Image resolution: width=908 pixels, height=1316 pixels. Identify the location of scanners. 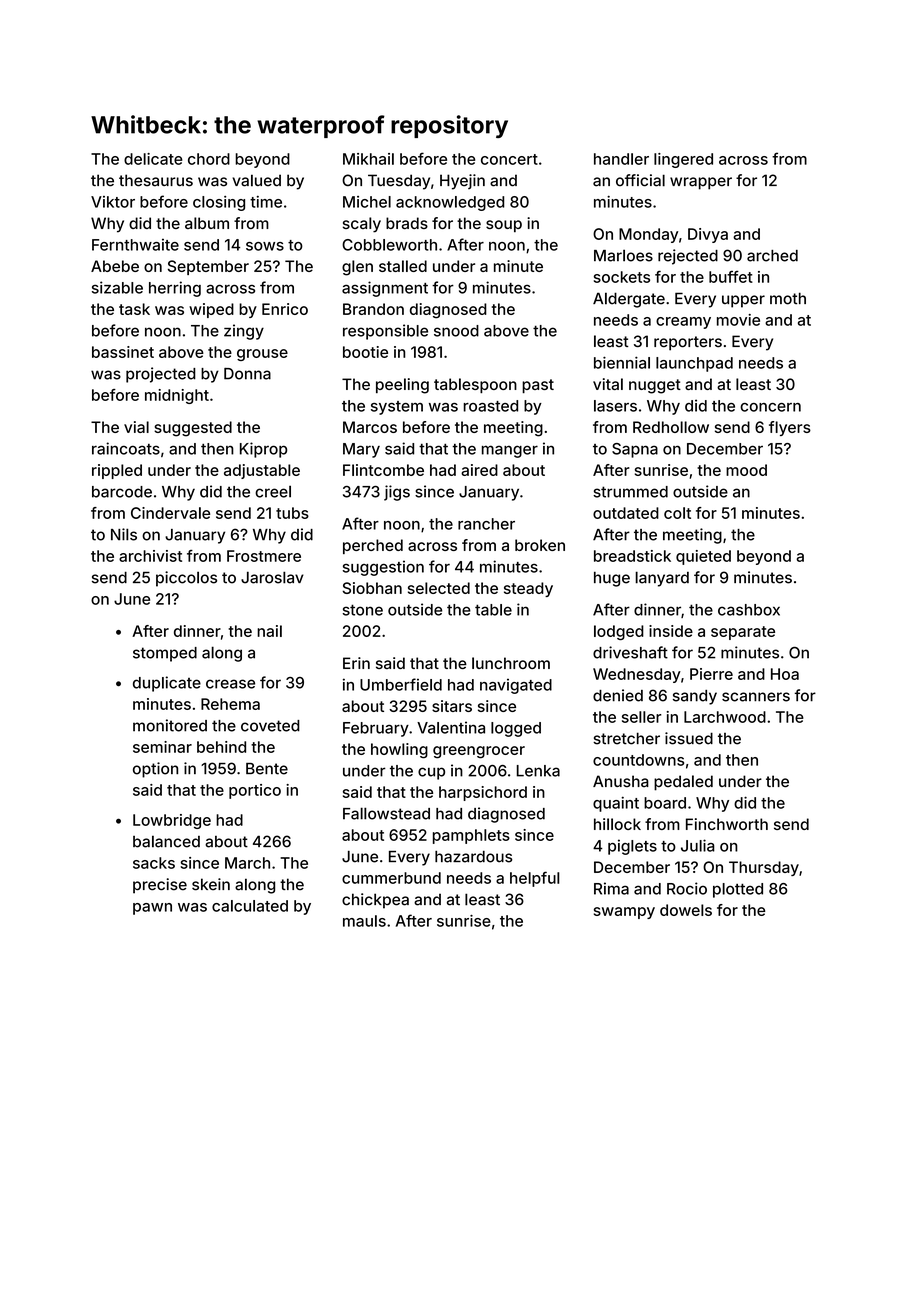
(756, 697).
